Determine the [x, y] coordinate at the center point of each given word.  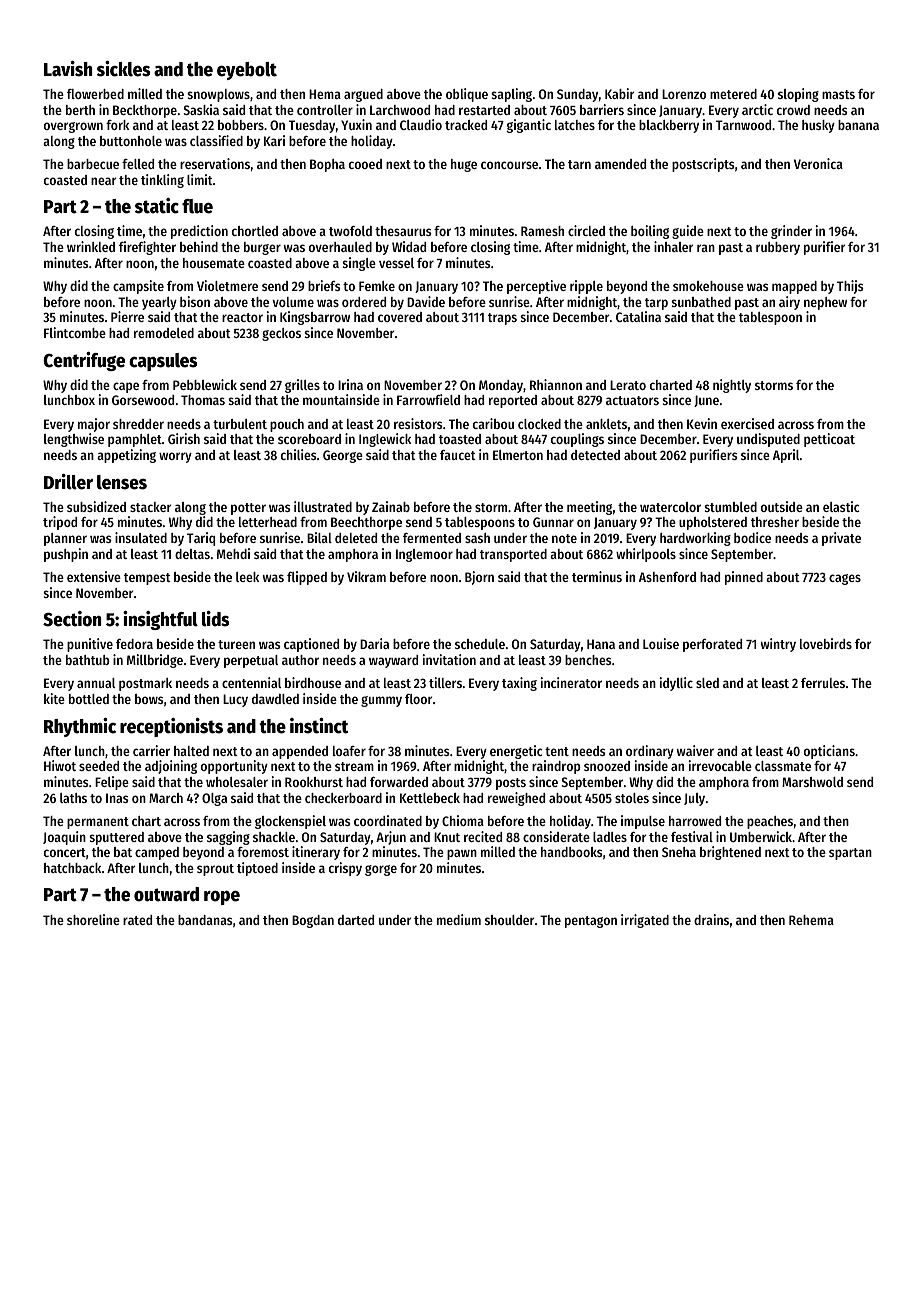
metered [733, 94]
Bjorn [479, 578]
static [157, 206]
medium [459, 919]
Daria [374, 643]
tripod [60, 523]
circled [586, 230]
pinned [744, 578]
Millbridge [155, 661]
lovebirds [826, 643]
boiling [650, 232]
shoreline [93, 919]
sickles [123, 69]
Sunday [577, 95]
